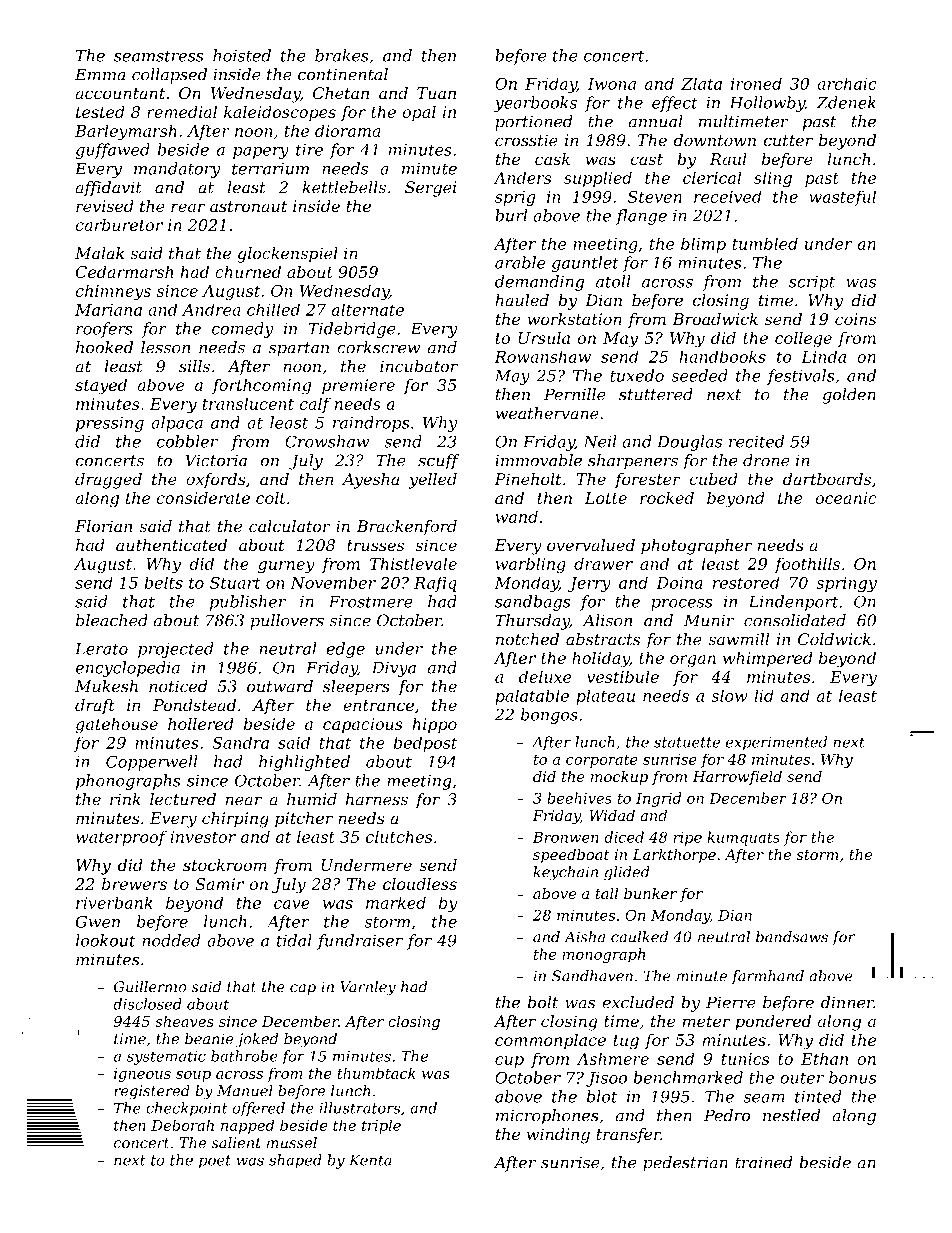  What do you see at coordinates (182, 111) in the document?
I see `remedial` at bounding box center [182, 111].
